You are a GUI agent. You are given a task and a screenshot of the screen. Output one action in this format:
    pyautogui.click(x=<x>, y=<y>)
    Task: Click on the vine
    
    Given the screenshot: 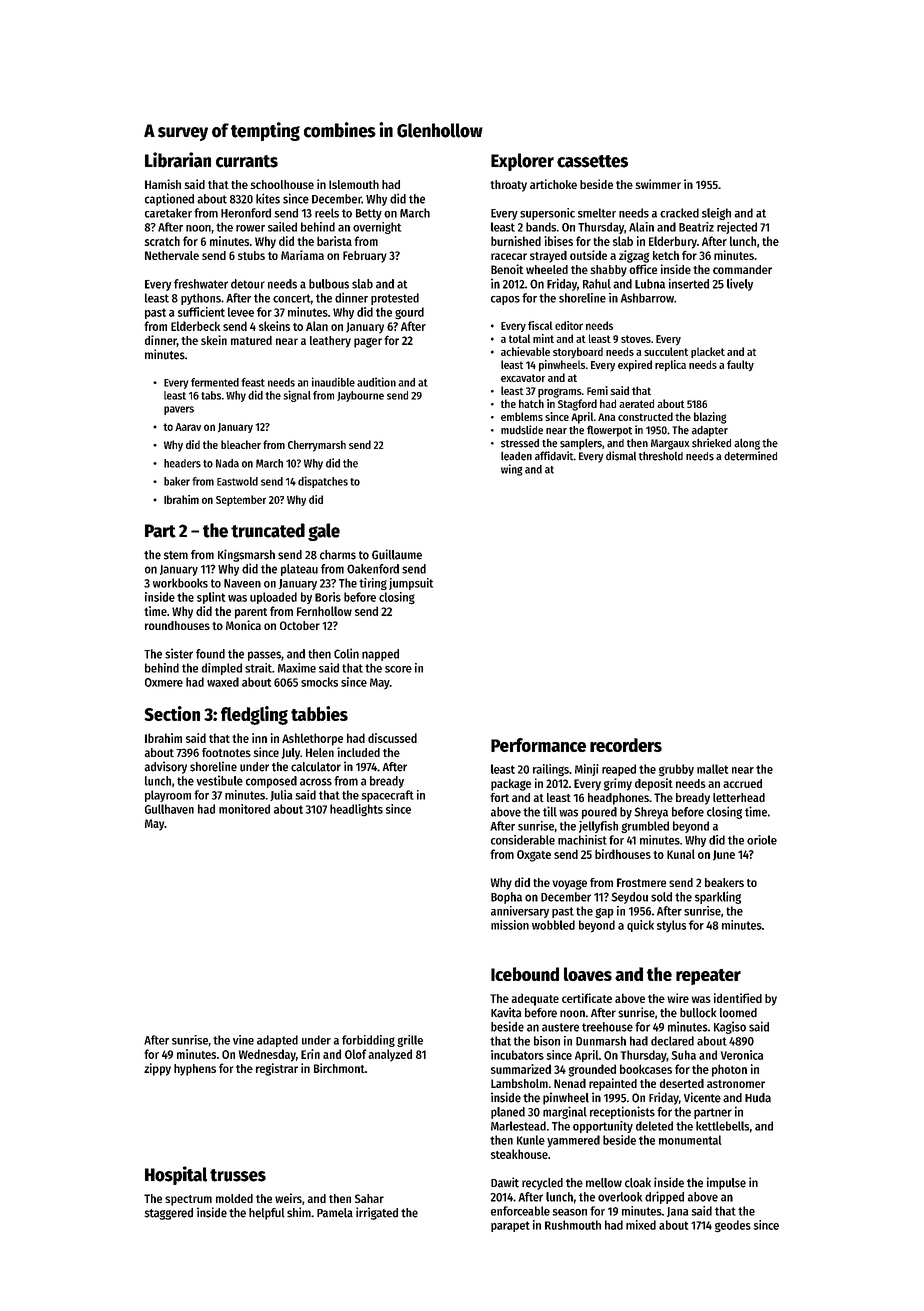 What is the action you would take?
    pyautogui.click(x=243, y=1040)
